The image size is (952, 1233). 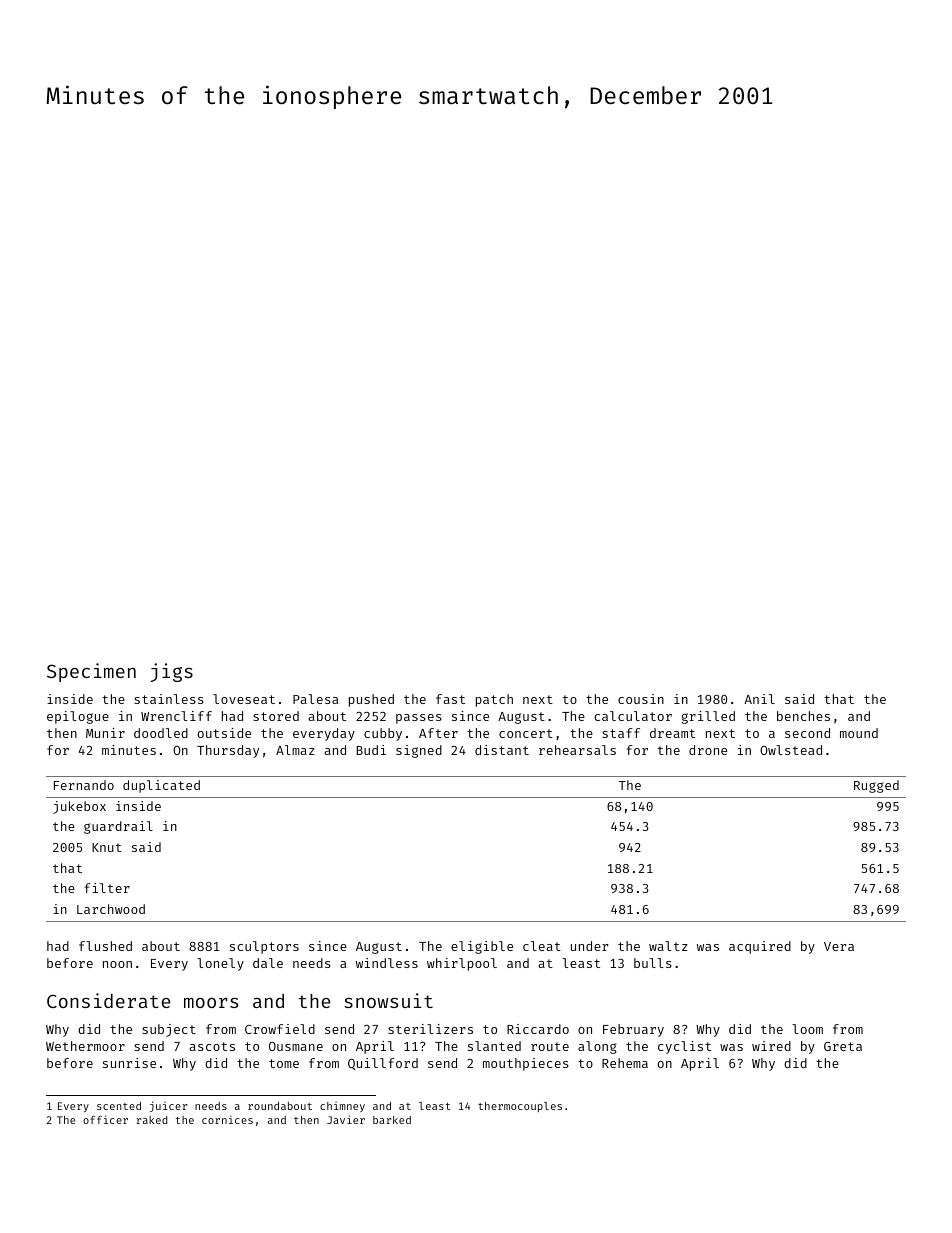 What do you see at coordinates (111, 909) in the screenshot?
I see `Larchwood` at bounding box center [111, 909].
